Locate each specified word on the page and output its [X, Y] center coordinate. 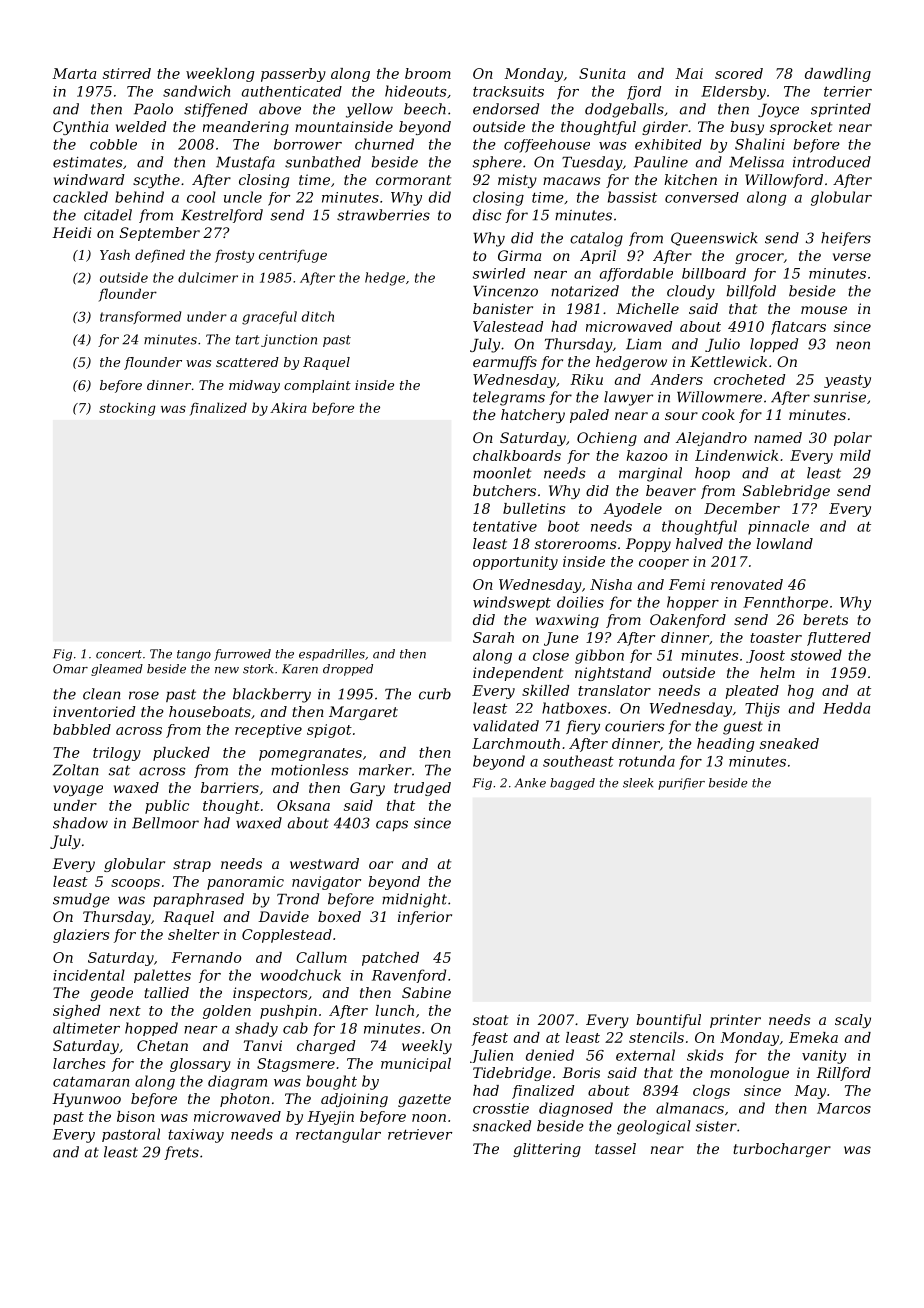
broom [428, 73]
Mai [689, 73]
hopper [693, 603]
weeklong [220, 75]
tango [194, 655]
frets [181, 1153]
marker [385, 770]
